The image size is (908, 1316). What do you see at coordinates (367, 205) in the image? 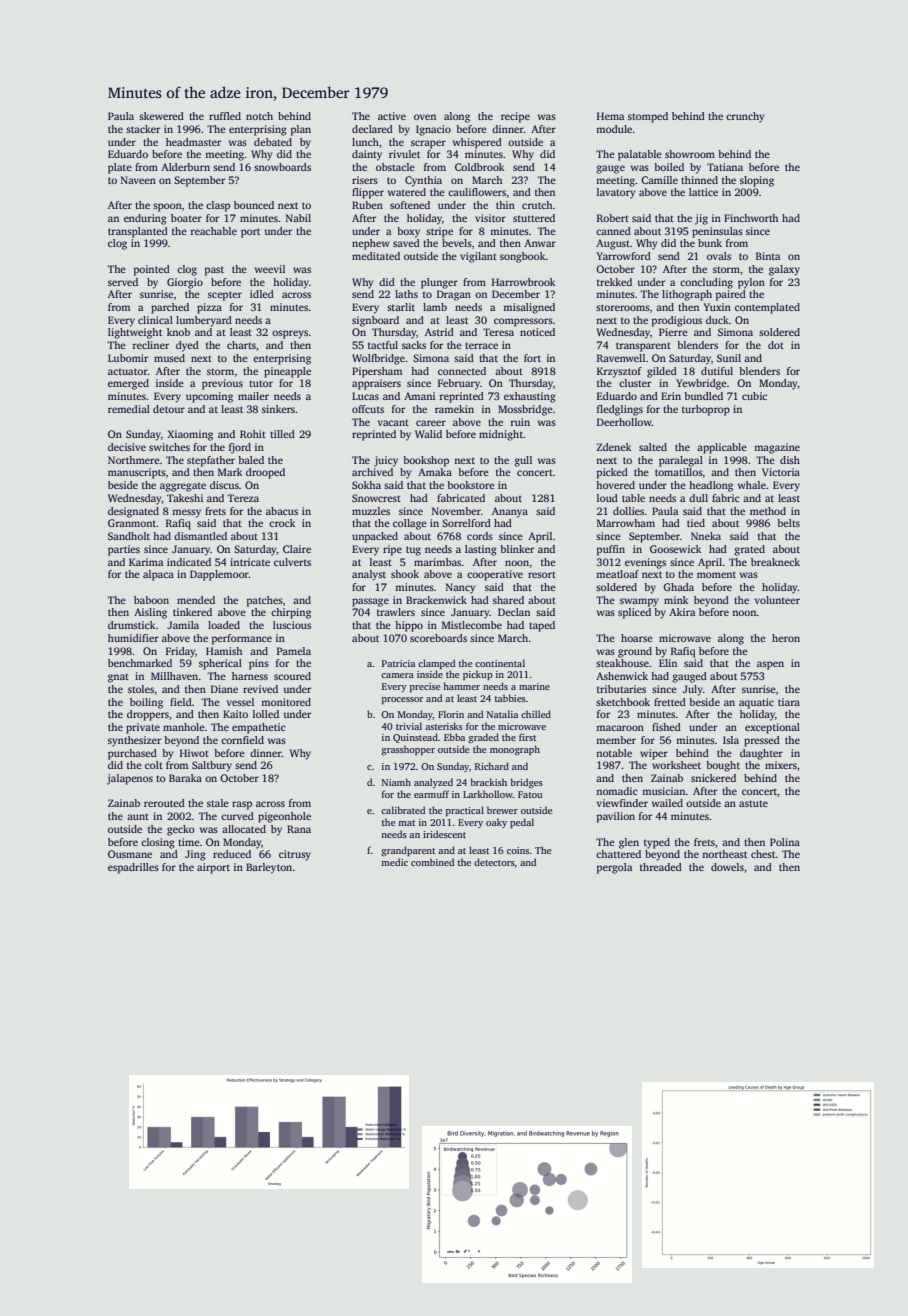
I see `Ruben` at bounding box center [367, 205].
